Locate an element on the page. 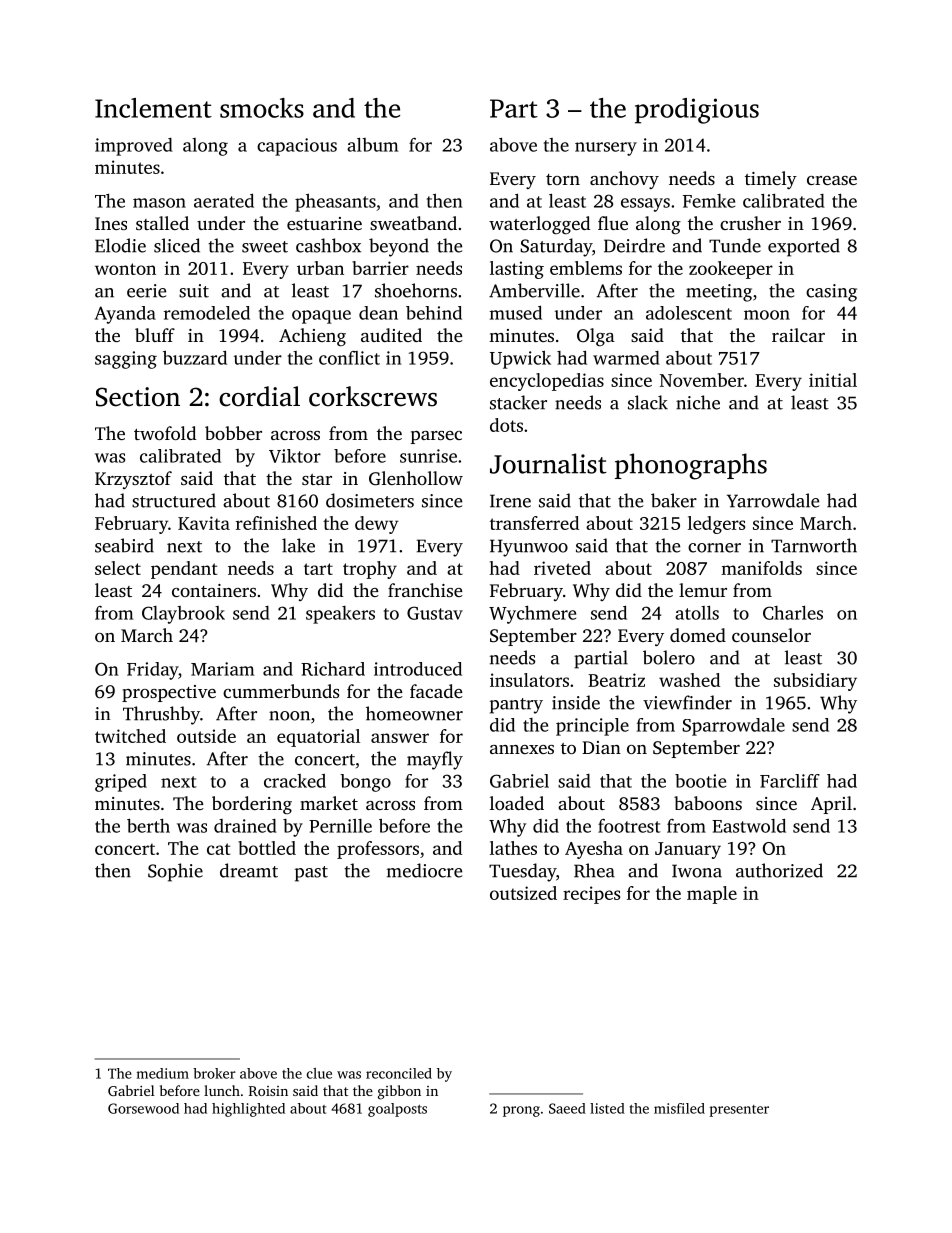 The width and height of the image is (952, 1233). professors is located at coordinates (378, 850).
